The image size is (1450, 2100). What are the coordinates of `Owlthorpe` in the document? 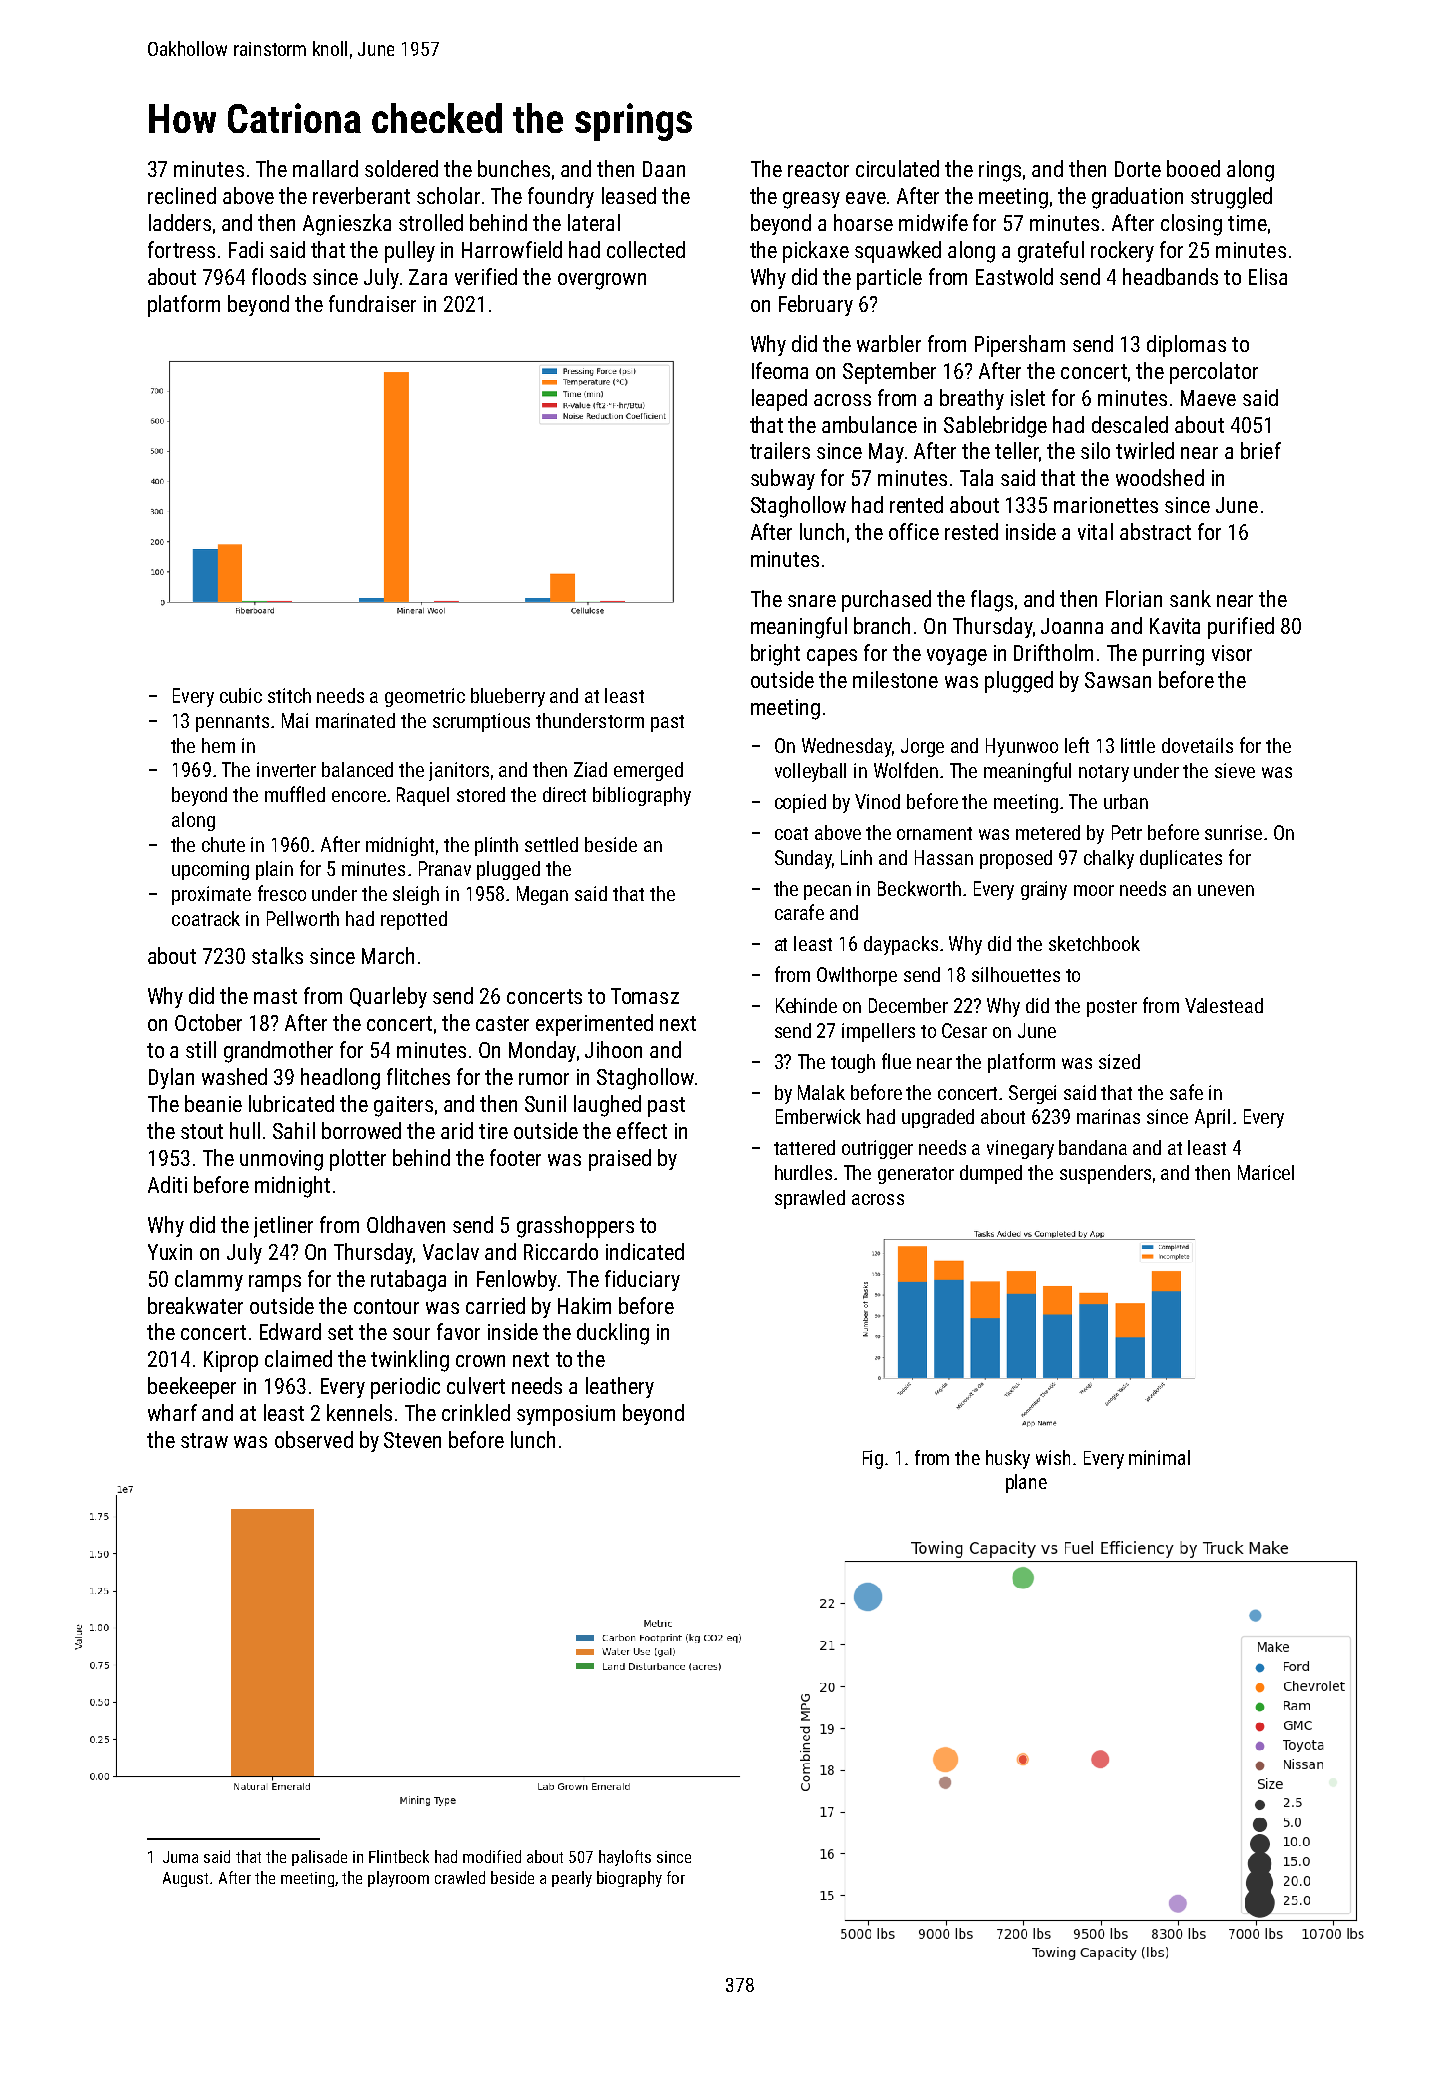 It's located at (857, 976).
